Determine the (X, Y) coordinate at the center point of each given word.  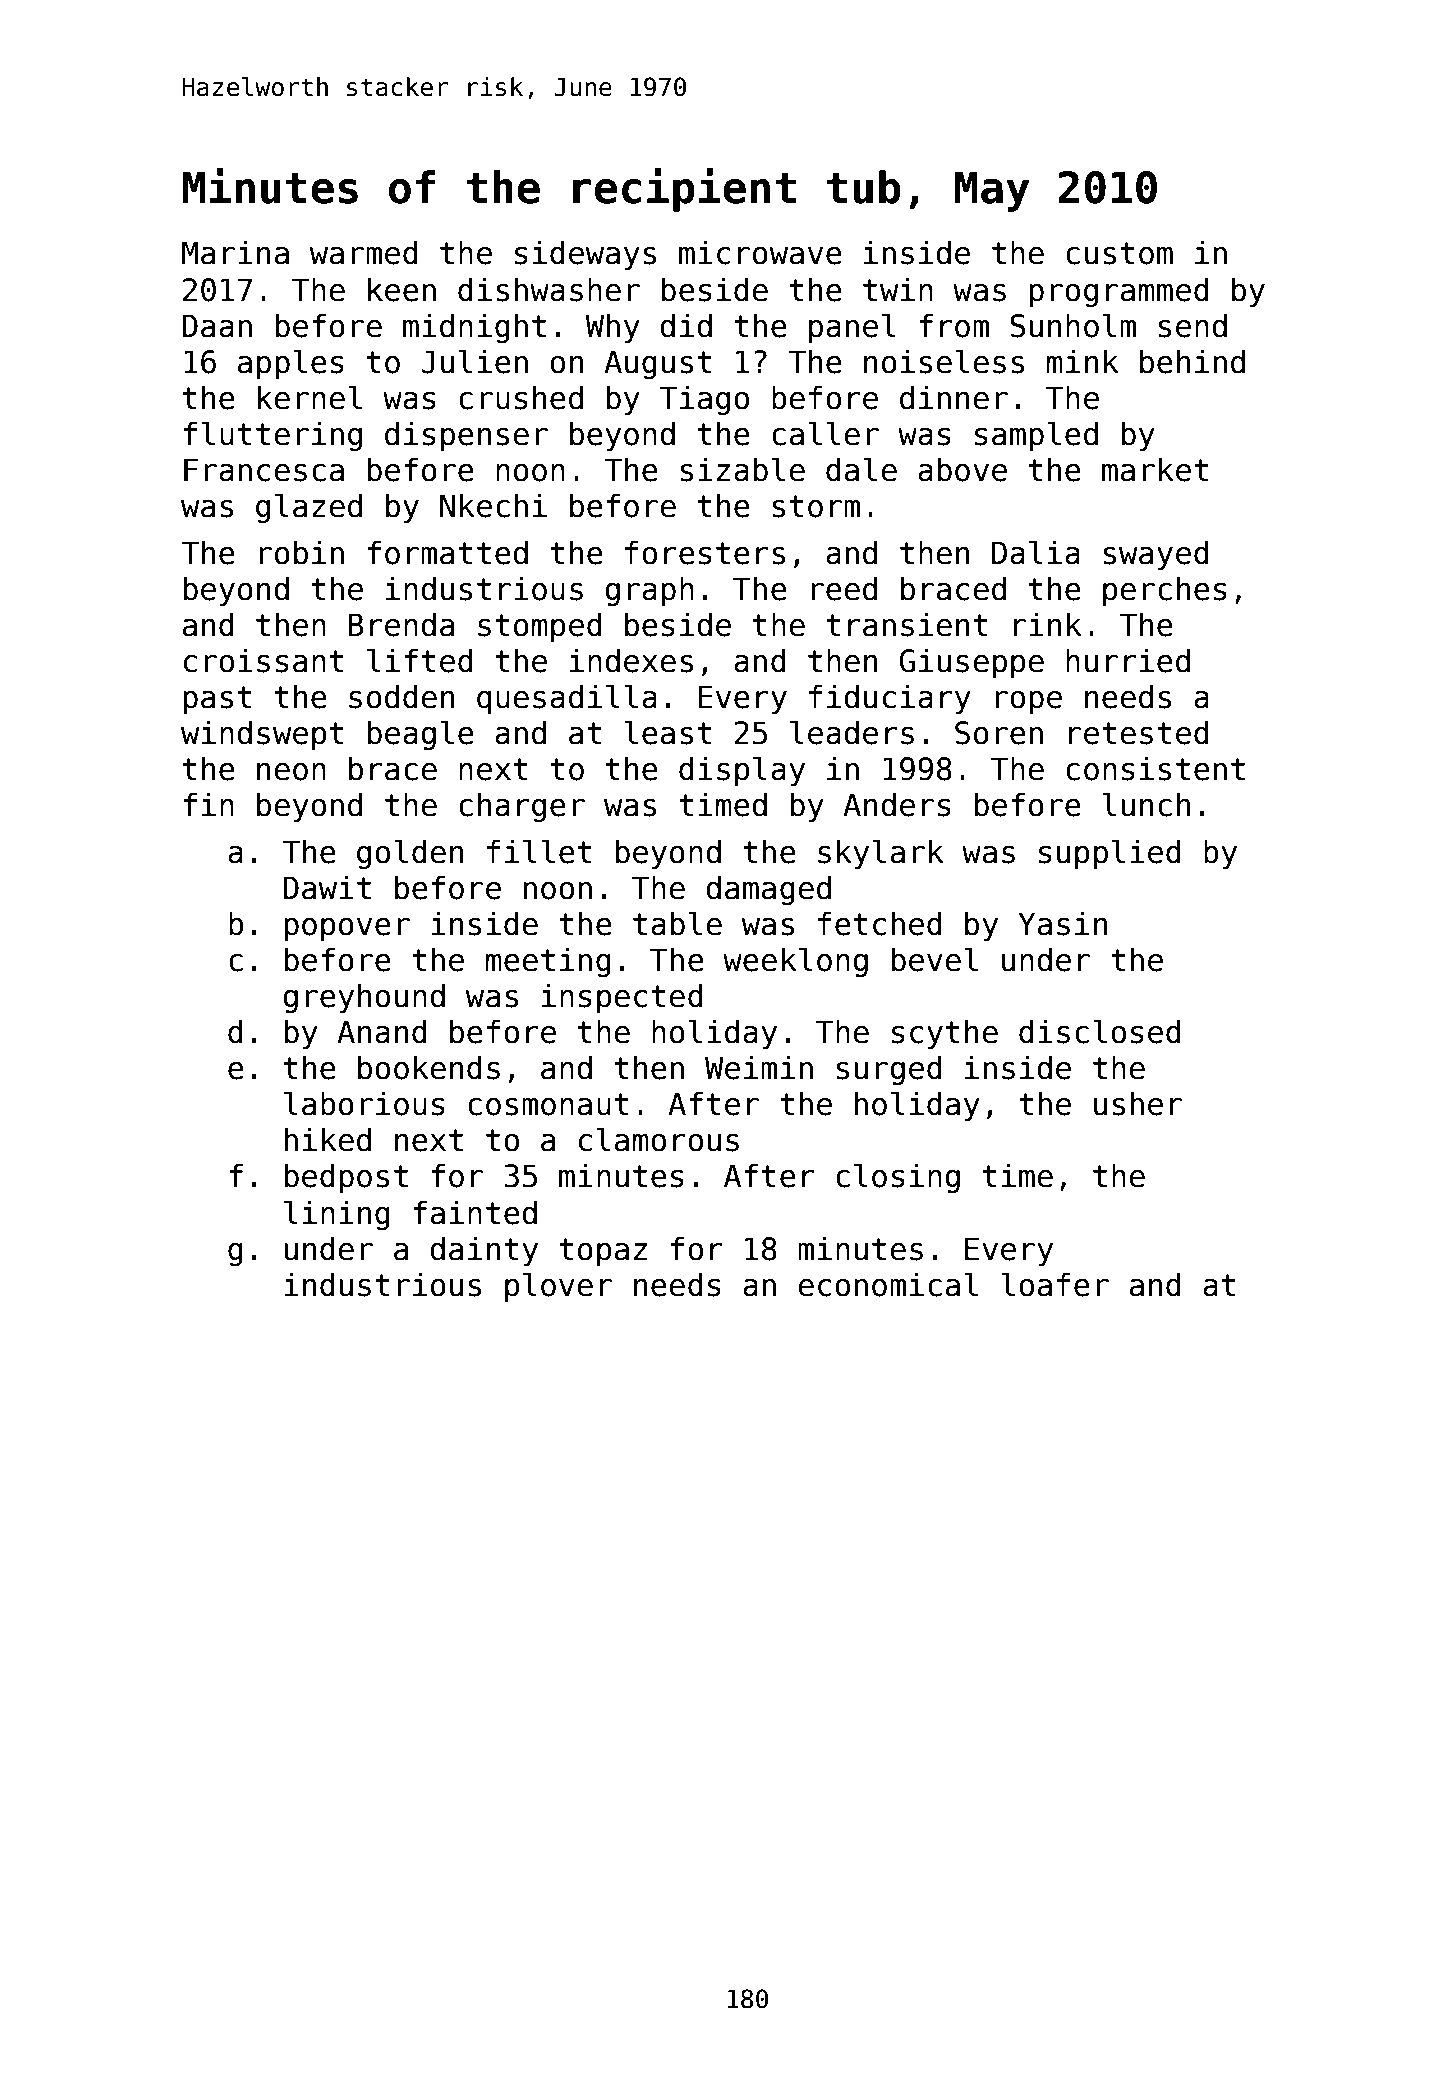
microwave (760, 252)
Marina (235, 252)
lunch (1146, 804)
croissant (264, 660)
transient (907, 624)
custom (1119, 253)
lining (337, 1215)
